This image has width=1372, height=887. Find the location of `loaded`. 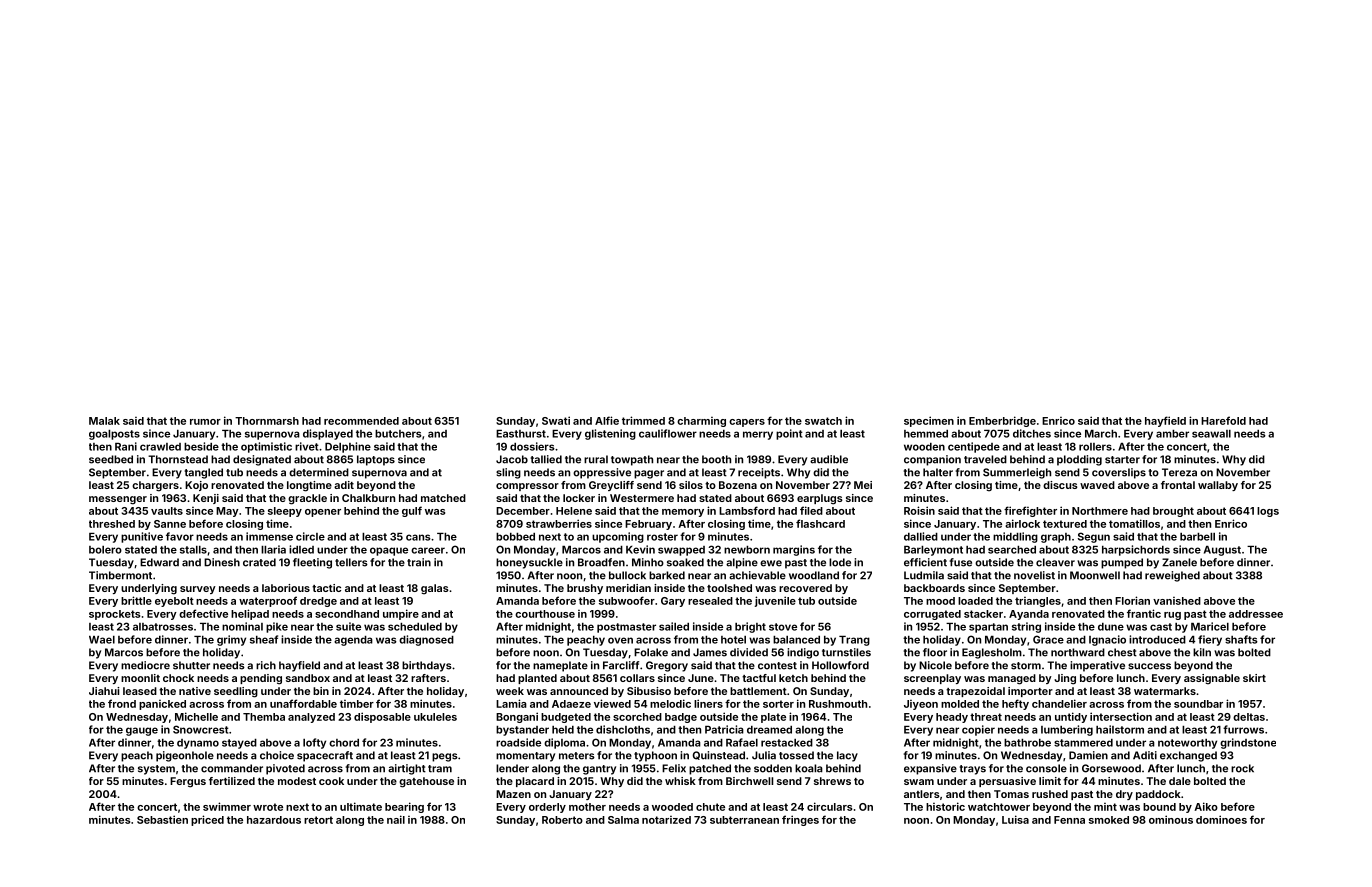

loaded is located at coordinates (975, 601).
